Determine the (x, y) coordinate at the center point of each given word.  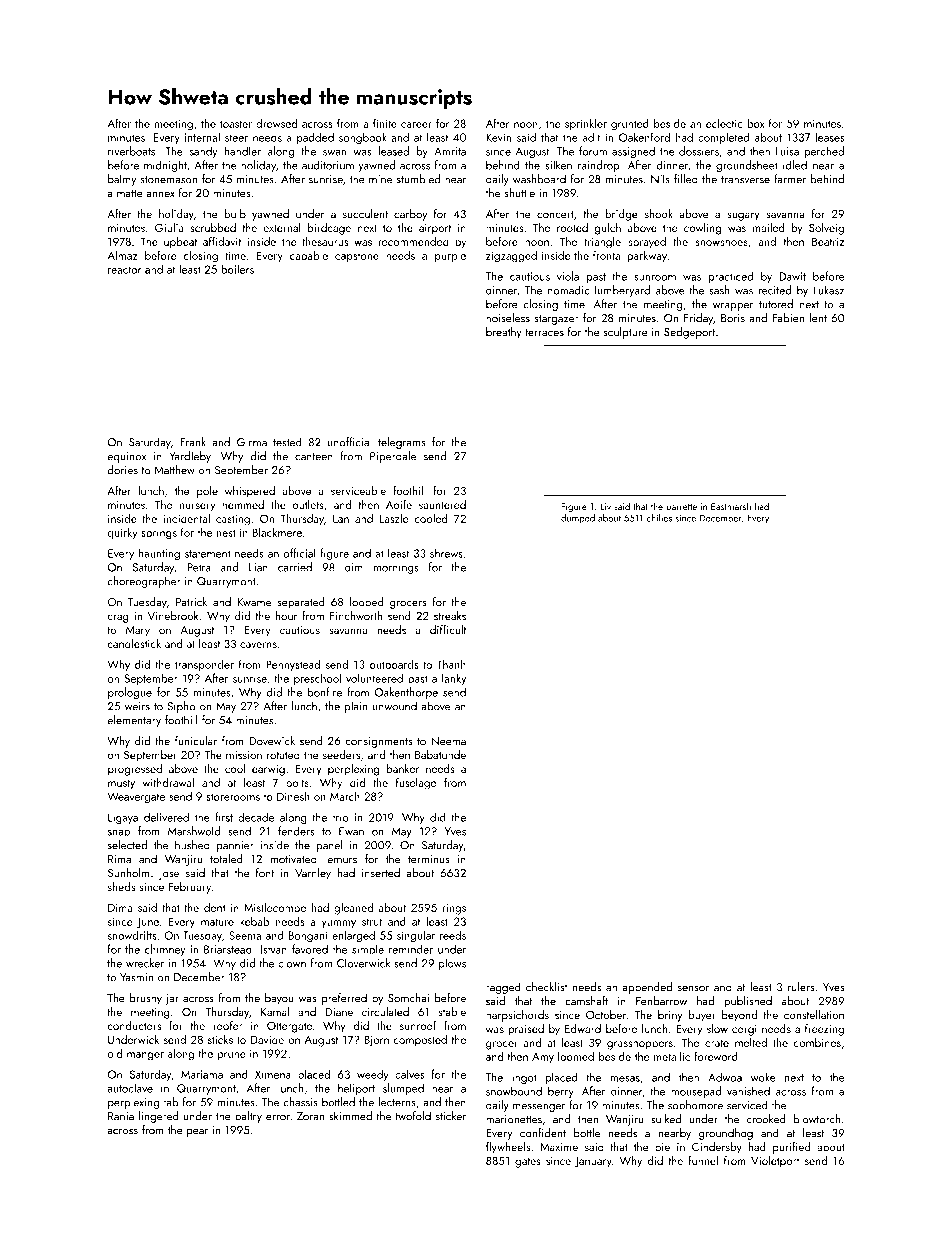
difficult (448, 629)
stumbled (418, 179)
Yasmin (136, 977)
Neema (448, 741)
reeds (453, 935)
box (755, 123)
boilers (237, 269)
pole (207, 492)
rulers (801, 987)
